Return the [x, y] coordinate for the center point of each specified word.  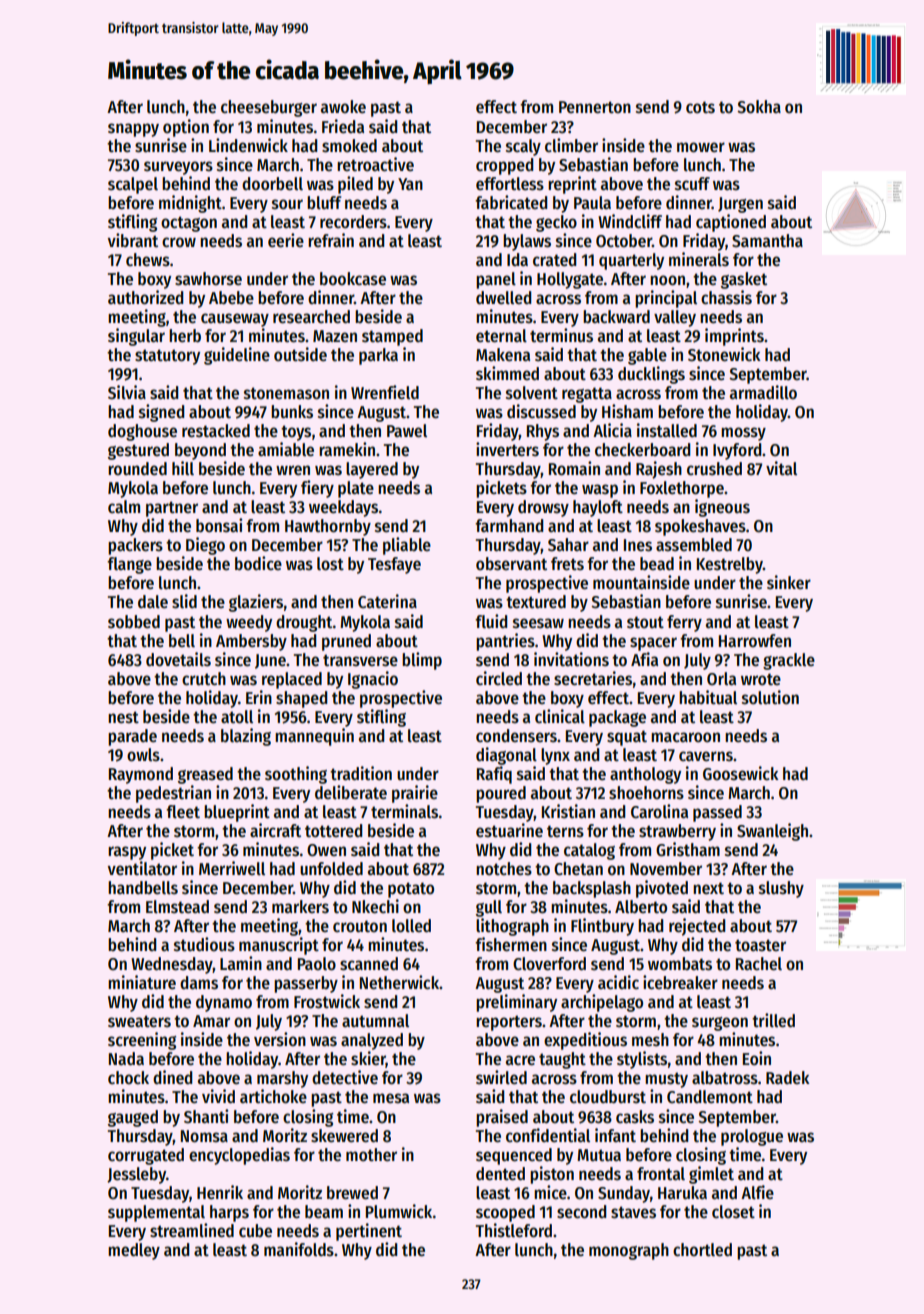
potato [411, 890]
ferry [684, 623]
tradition [361, 773]
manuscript [279, 946]
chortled [702, 1250]
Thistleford [514, 1230]
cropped [505, 166]
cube [255, 1231]
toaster [760, 945]
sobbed [134, 622]
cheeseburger [269, 108]
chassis [726, 297]
